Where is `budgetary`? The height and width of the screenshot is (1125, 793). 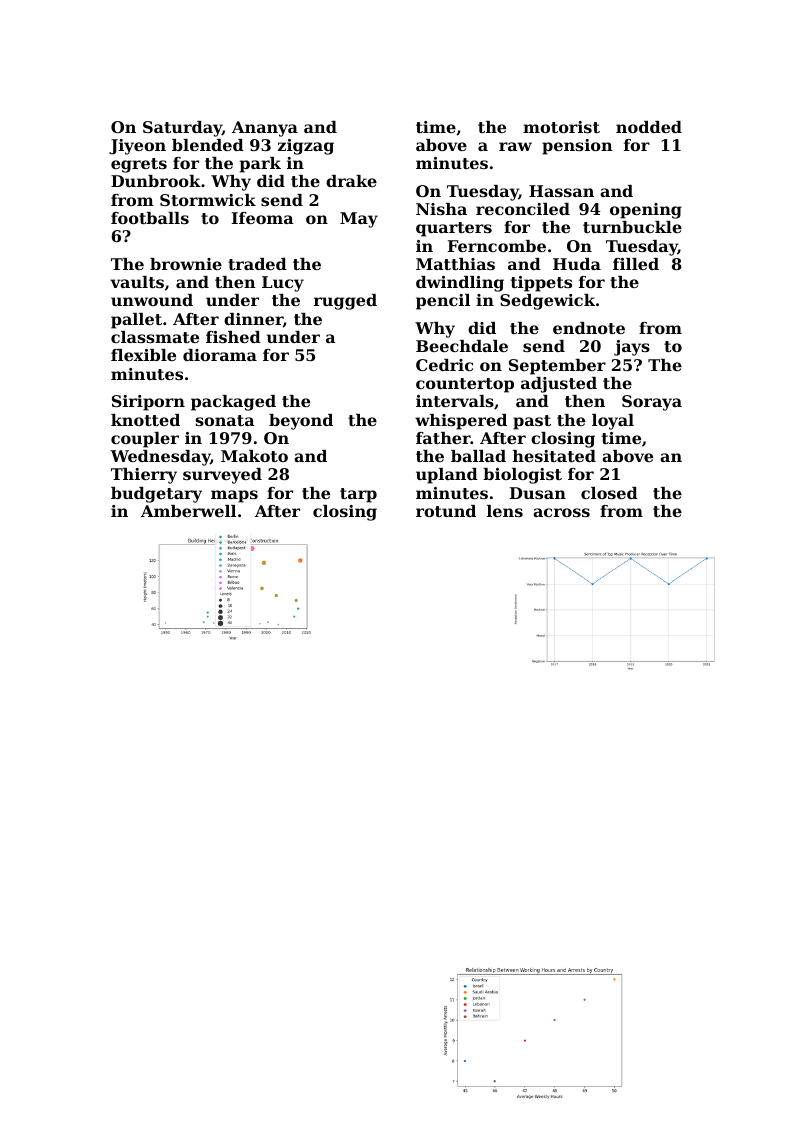 budgetary is located at coordinates (156, 495).
